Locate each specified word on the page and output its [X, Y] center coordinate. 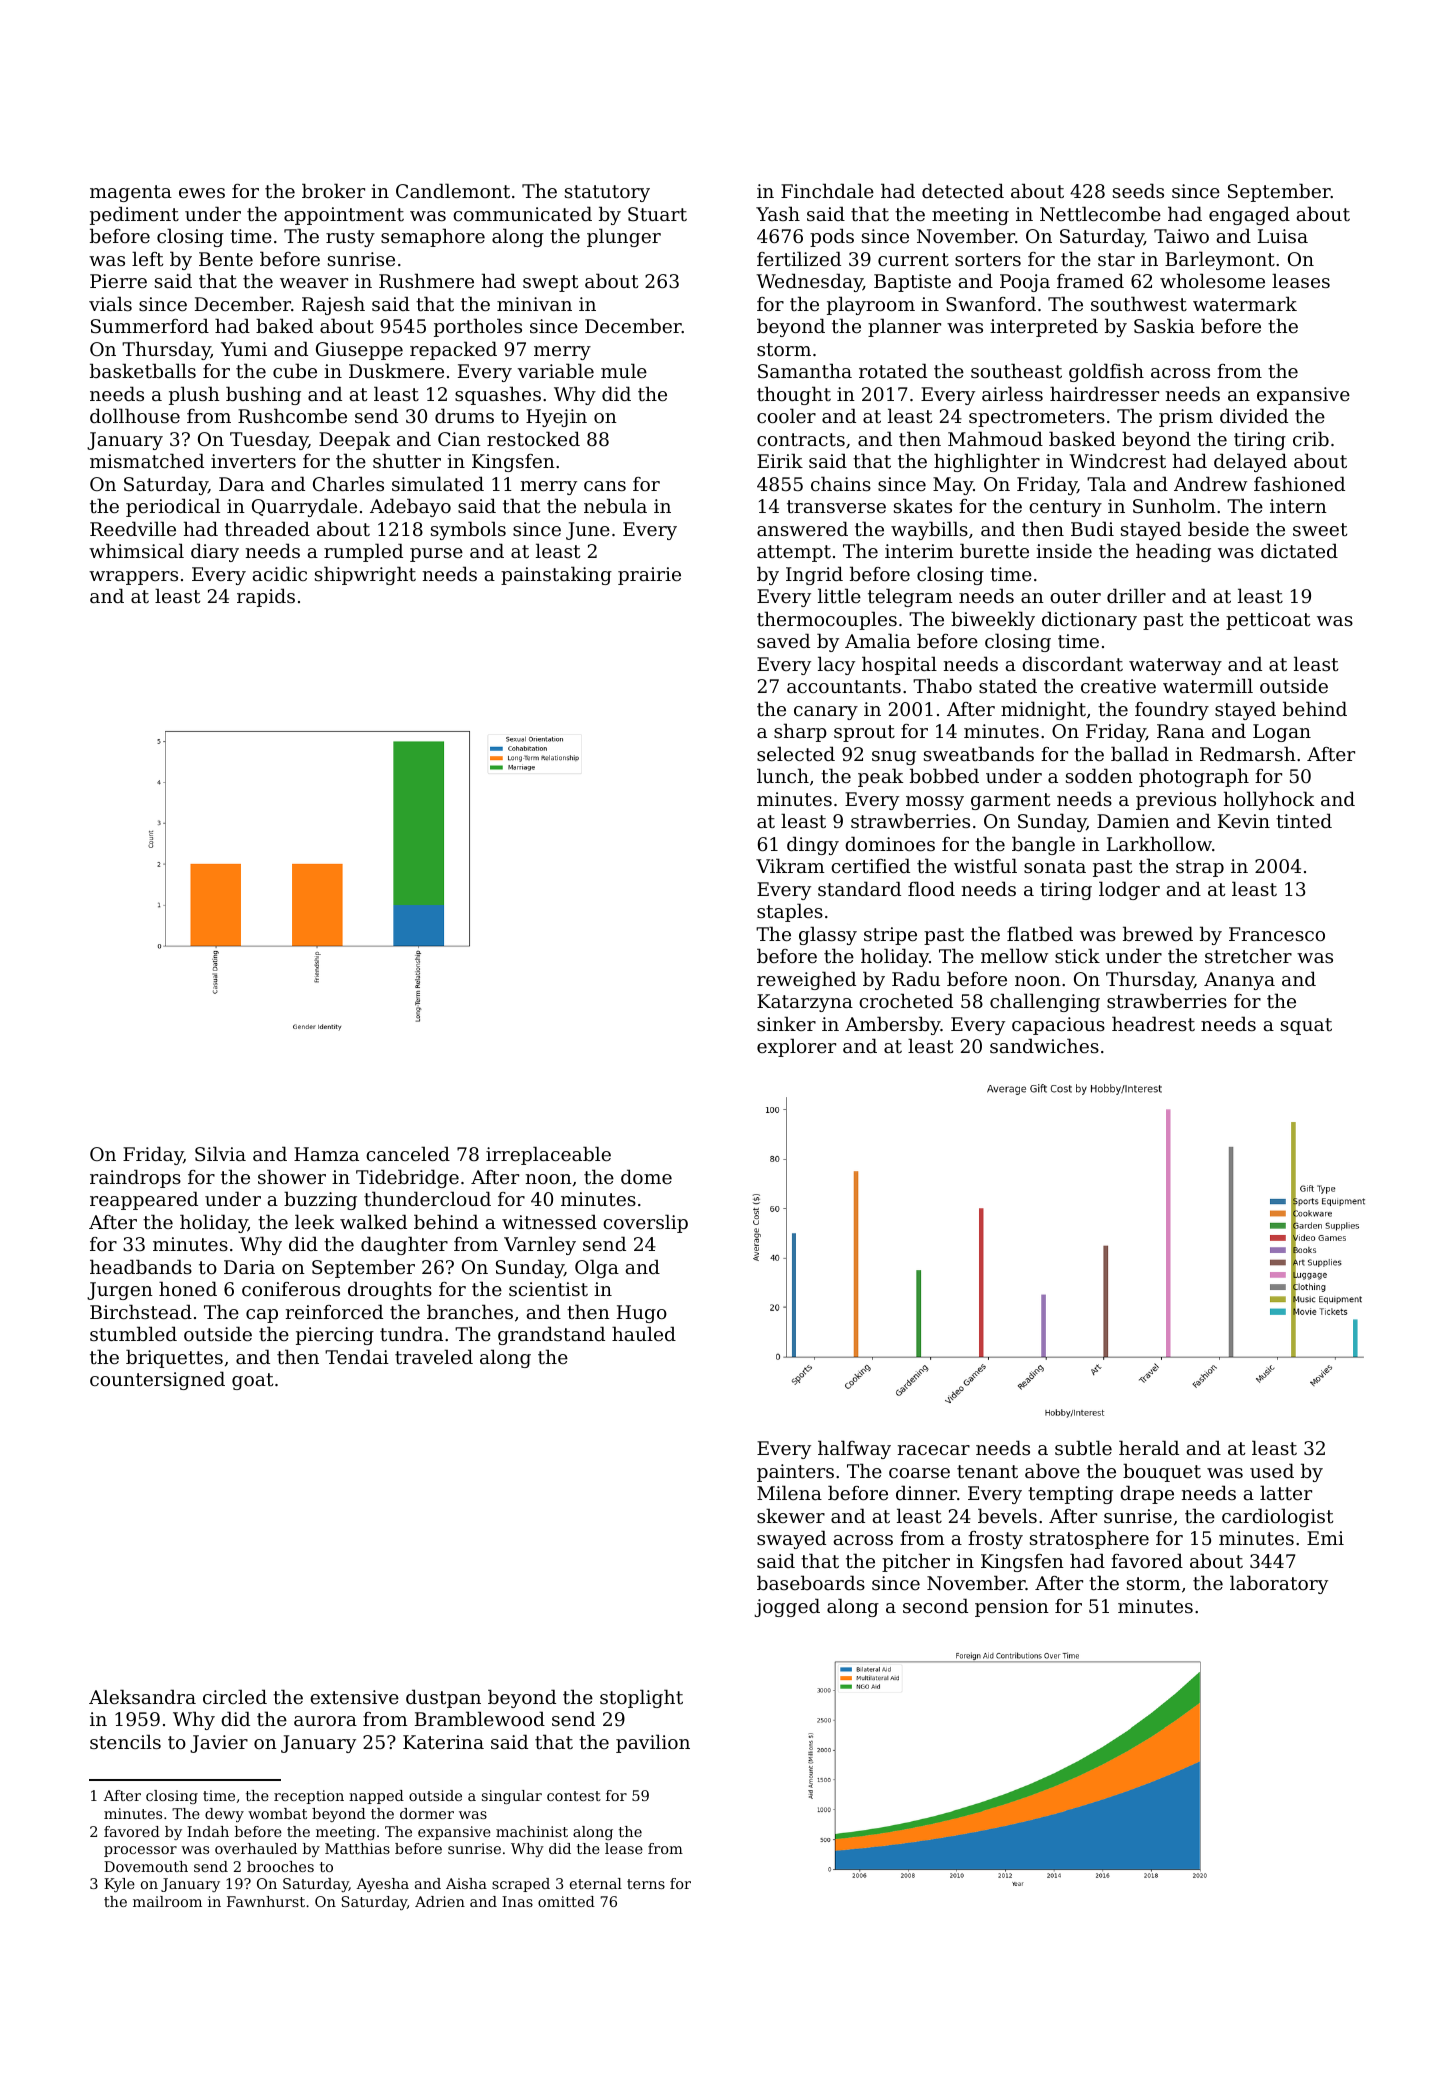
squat [1306, 1026]
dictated [1299, 550]
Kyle [119, 1885]
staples [790, 912]
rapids [266, 597]
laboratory [1279, 1584]
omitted [566, 1901]
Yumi [244, 349]
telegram [910, 597]
